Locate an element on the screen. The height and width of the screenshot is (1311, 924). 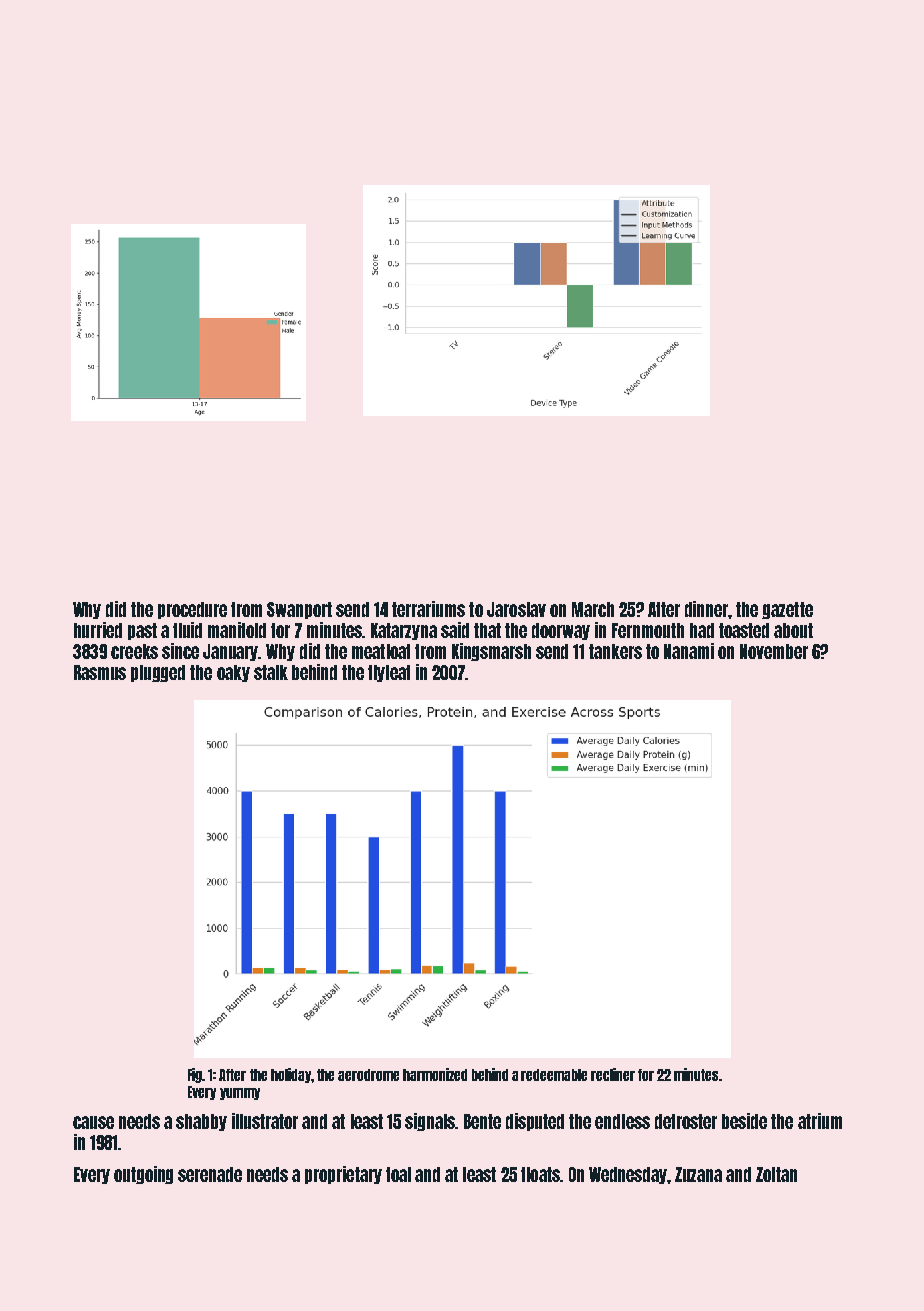
flyleaf is located at coordinates (389, 673).
